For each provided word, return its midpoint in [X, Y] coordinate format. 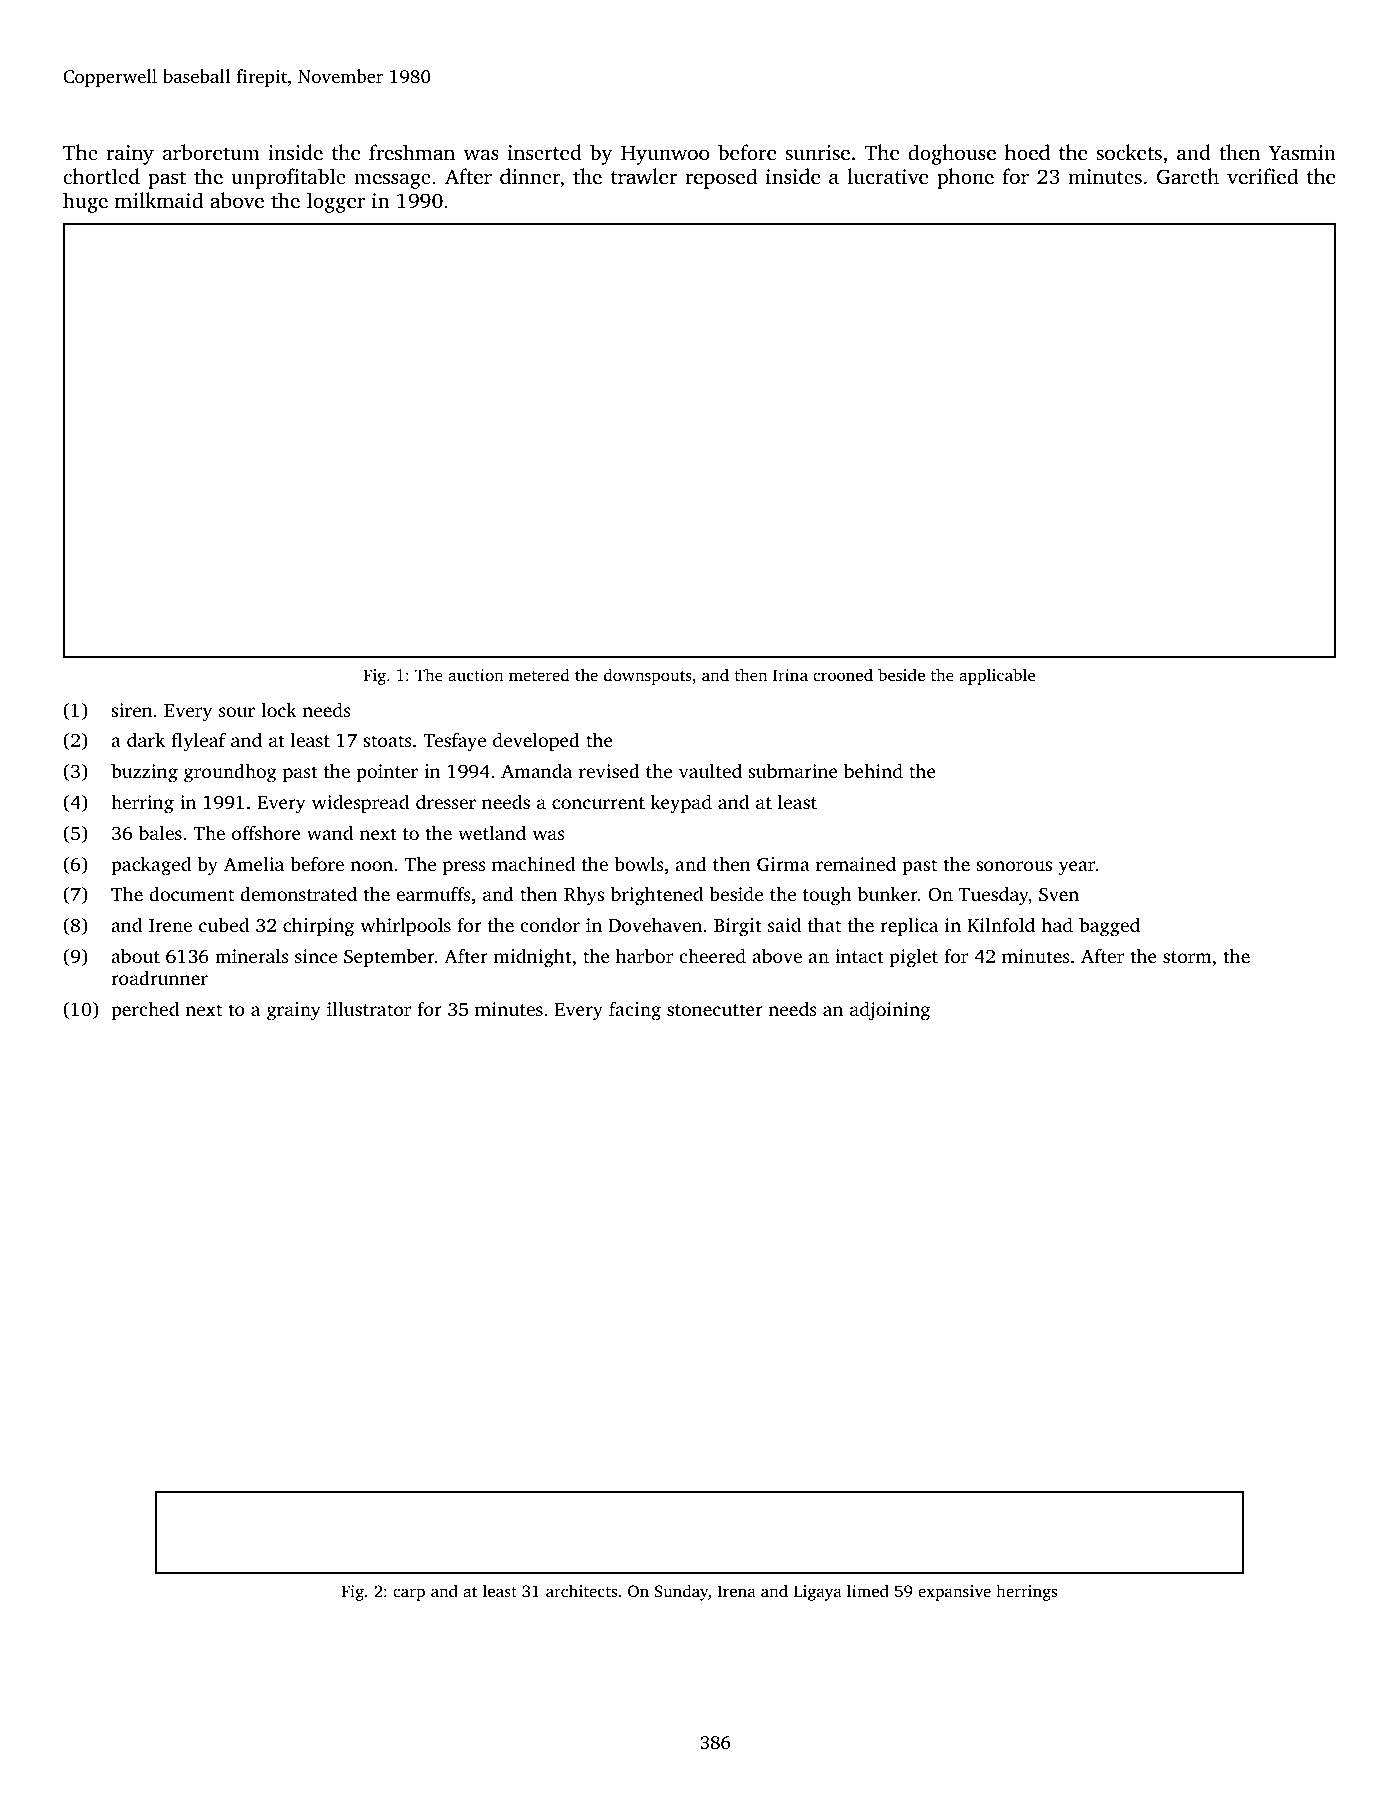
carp [409, 1594]
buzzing [144, 773]
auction [476, 675]
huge [85, 202]
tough [827, 896]
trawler [644, 176]
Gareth [1188, 176]
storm [1187, 957]
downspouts [648, 676]
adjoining [890, 1011]
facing [635, 1011]
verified [1262, 176]
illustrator [369, 1008]
